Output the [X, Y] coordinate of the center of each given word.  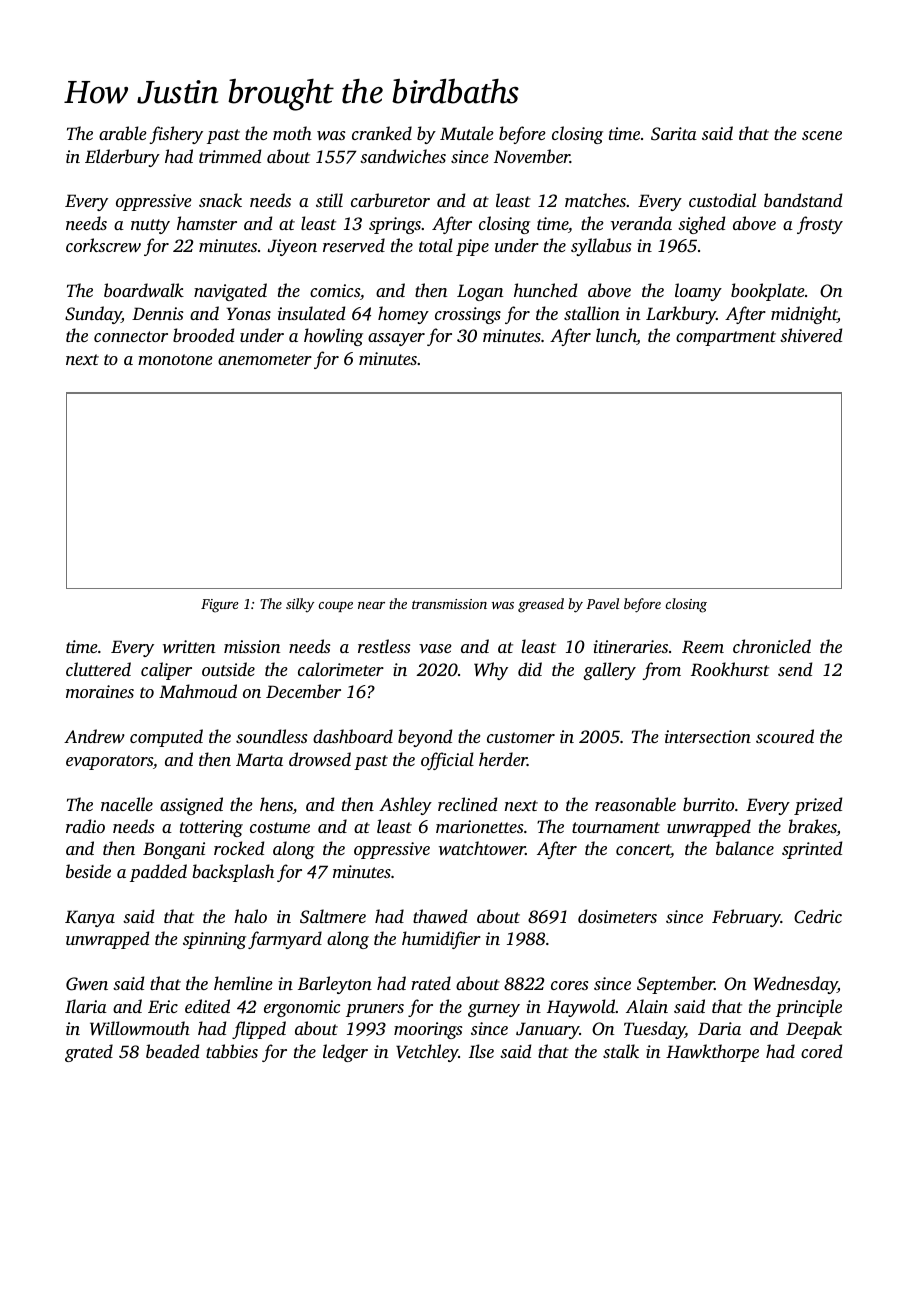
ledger [345, 1053]
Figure [220, 606]
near [371, 605]
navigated [230, 292]
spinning [214, 940]
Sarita [674, 134]
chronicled [772, 646]
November [532, 156]
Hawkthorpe [712, 1053]
